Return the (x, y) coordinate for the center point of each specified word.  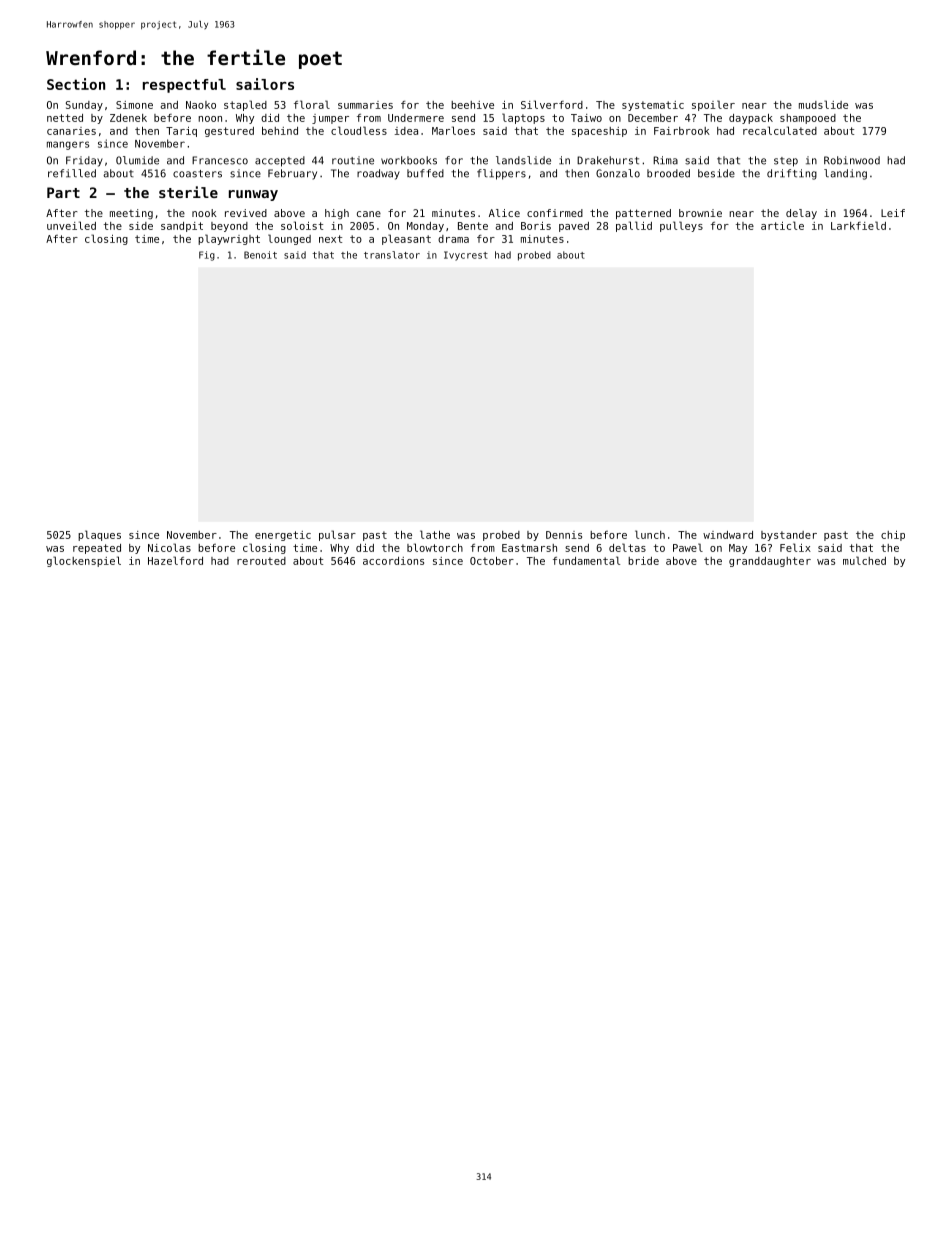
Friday (84, 161)
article (782, 225)
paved (574, 227)
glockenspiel (84, 561)
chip (893, 536)
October (492, 561)
